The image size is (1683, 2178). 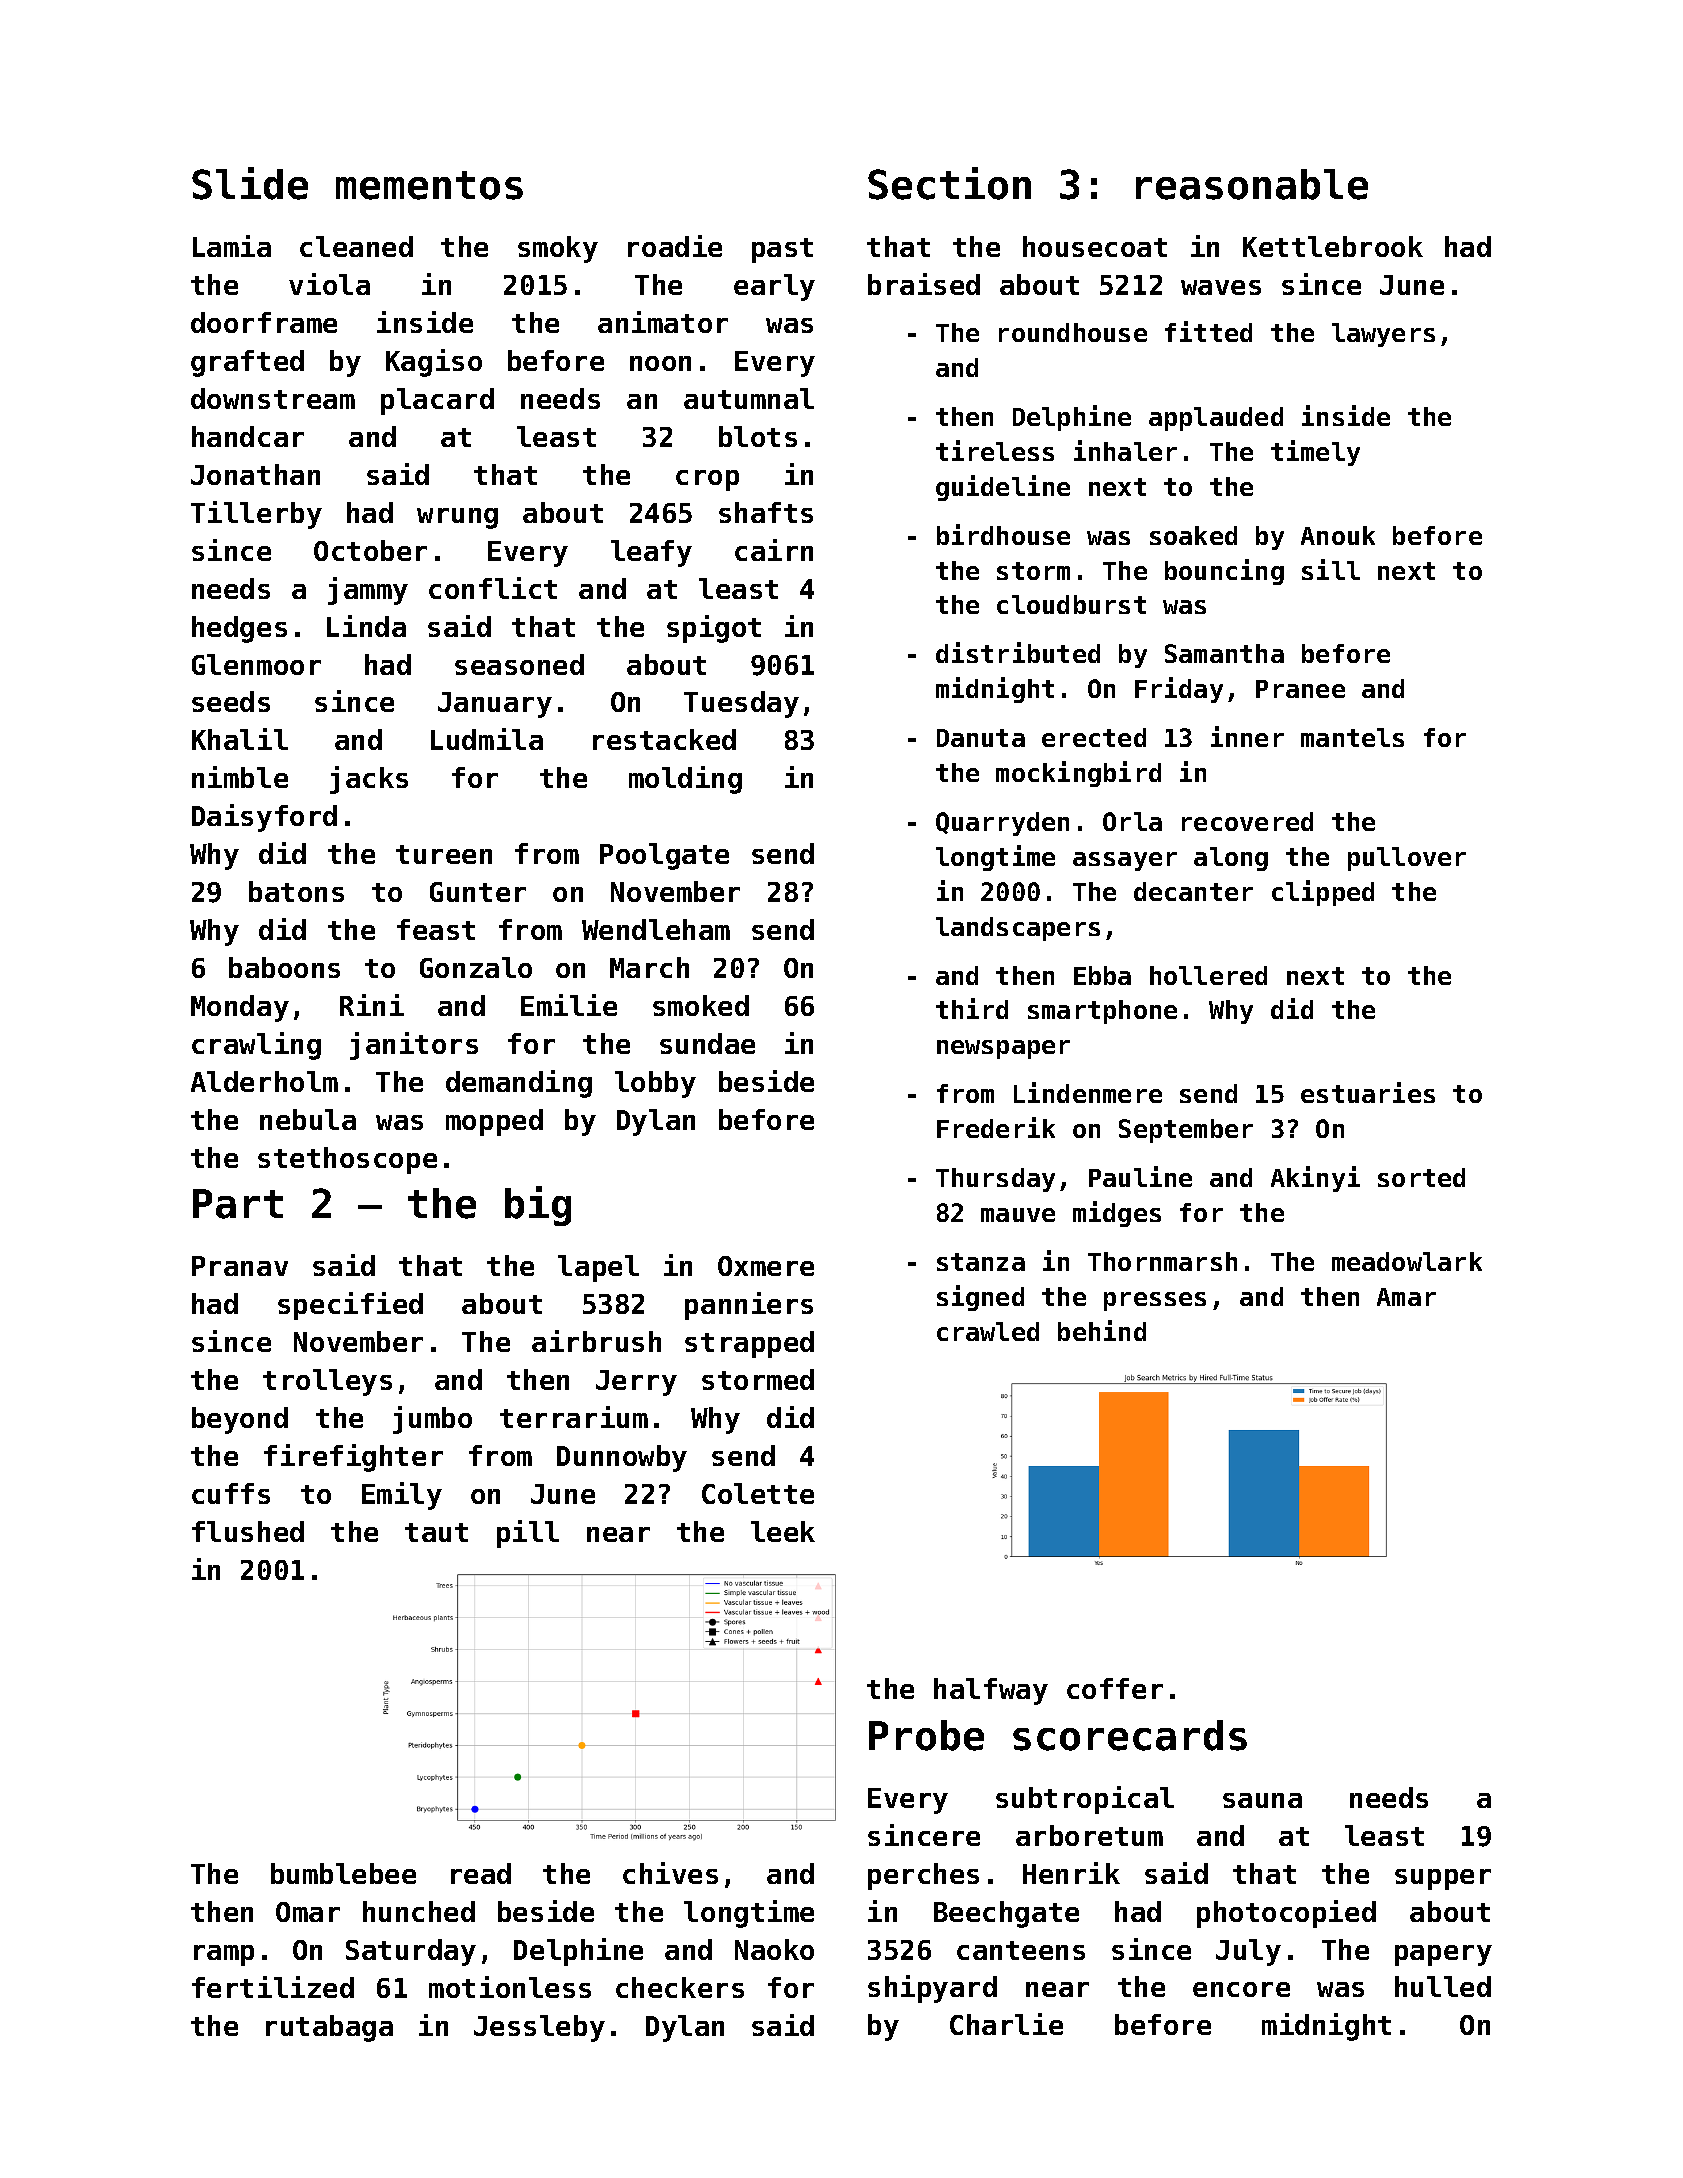 What do you see at coordinates (1208, 331) in the document?
I see `fitted` at bounding box center [1208, 331].
